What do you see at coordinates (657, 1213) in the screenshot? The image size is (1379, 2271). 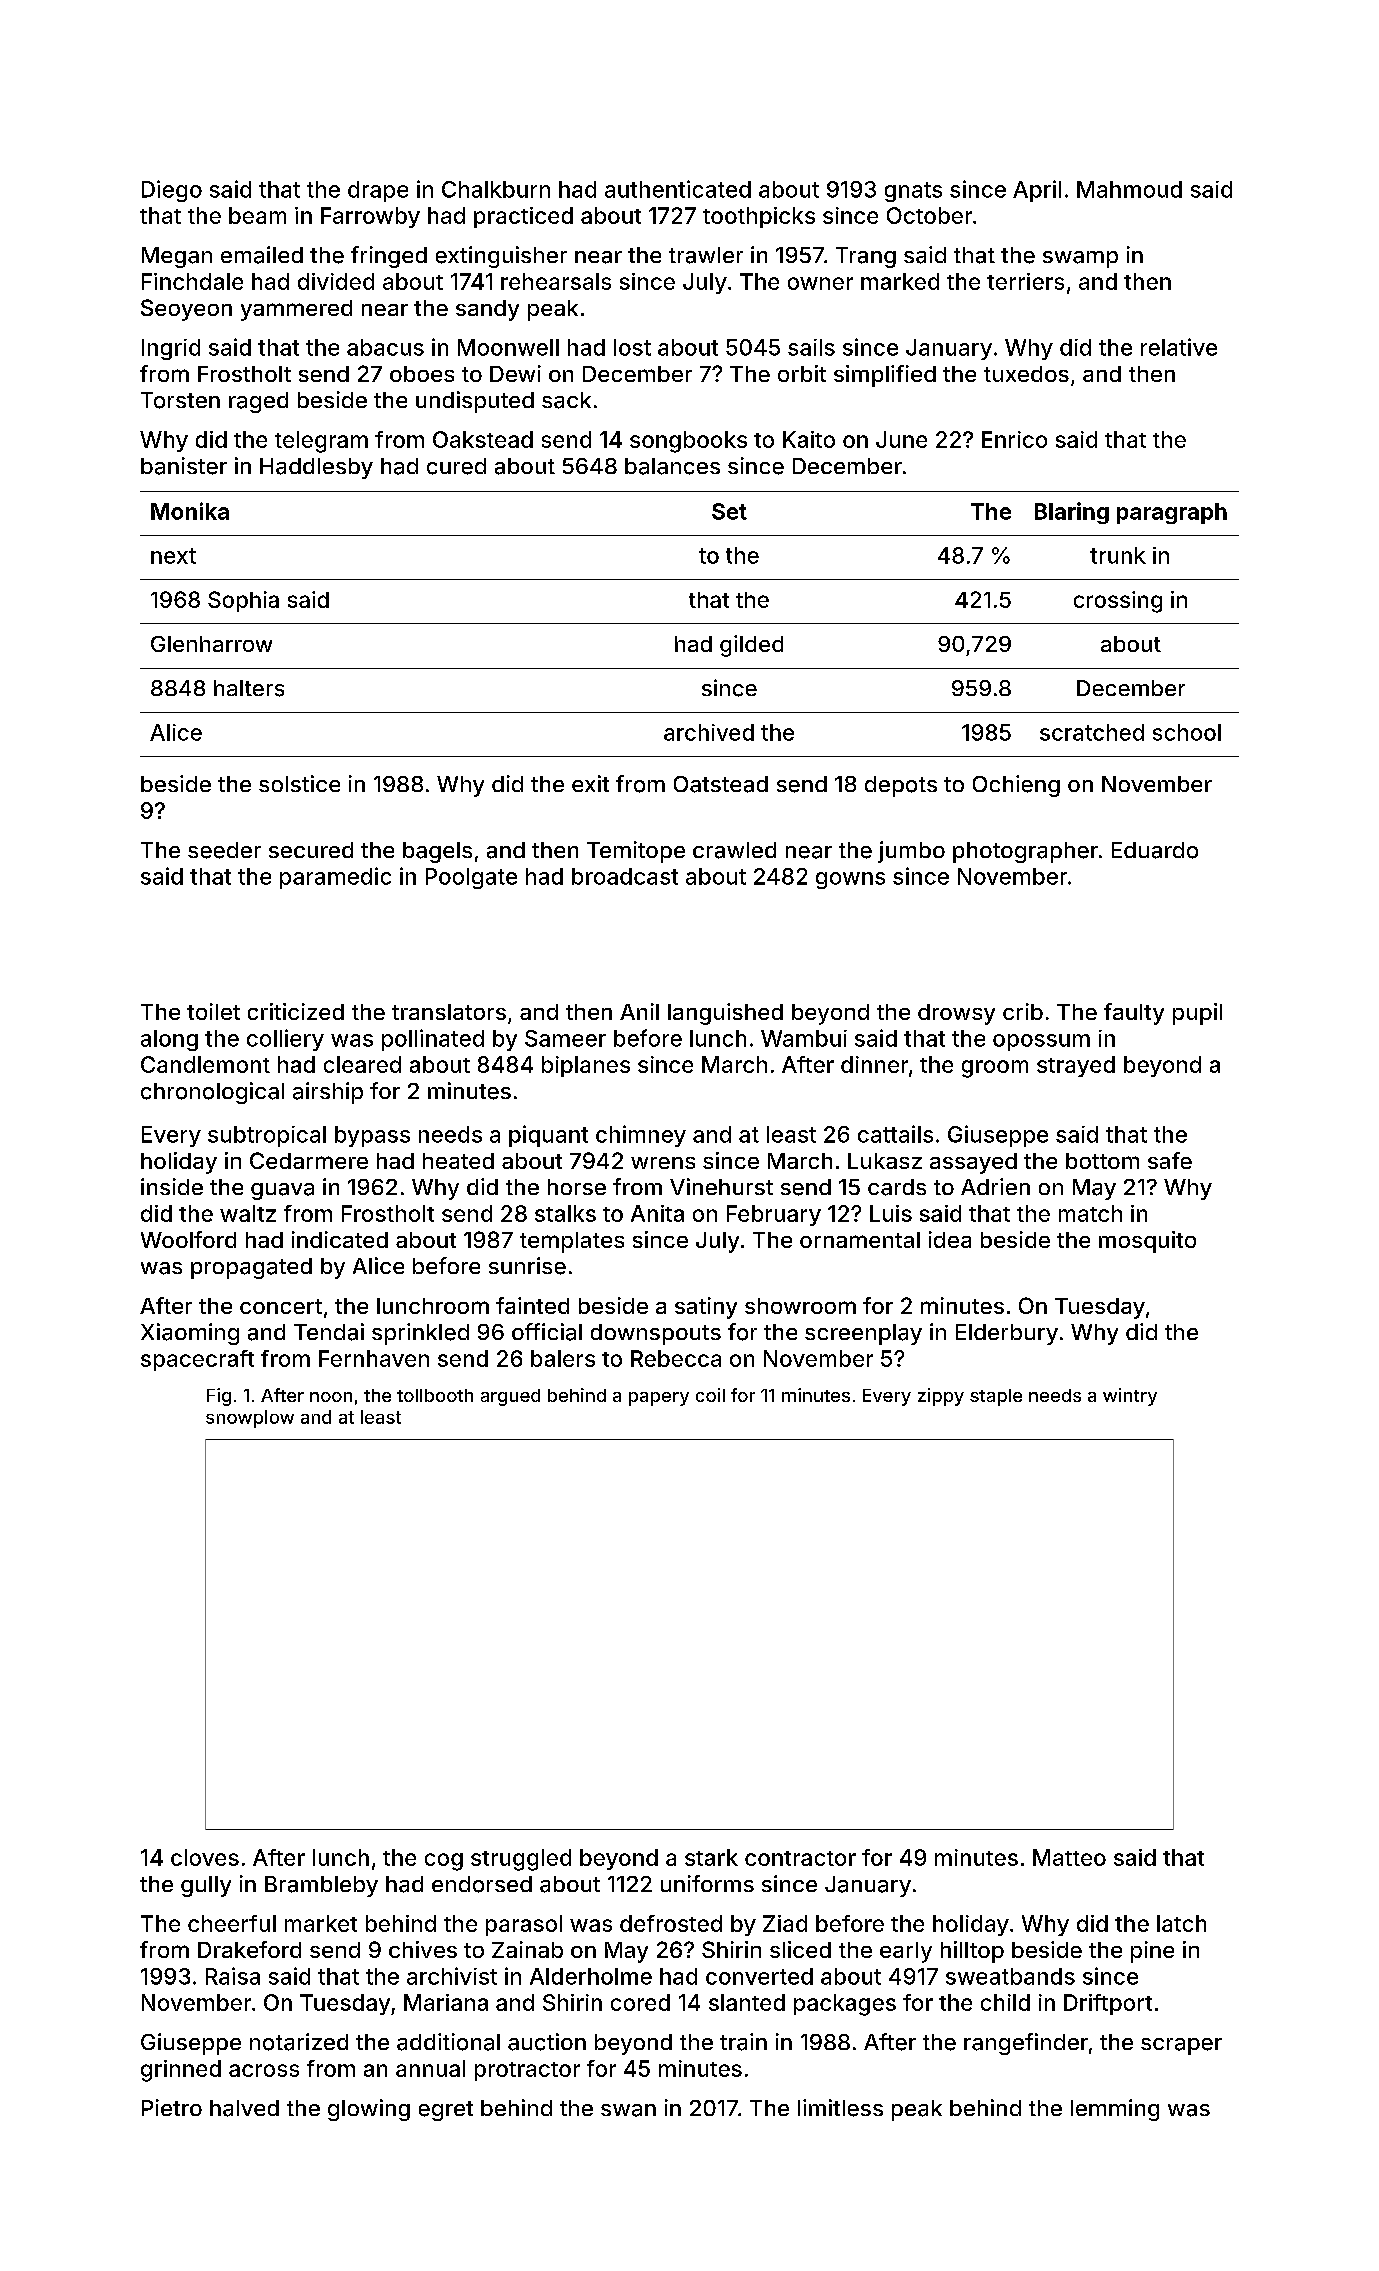 I see `Anita` at bounding box center [657, 1213].
